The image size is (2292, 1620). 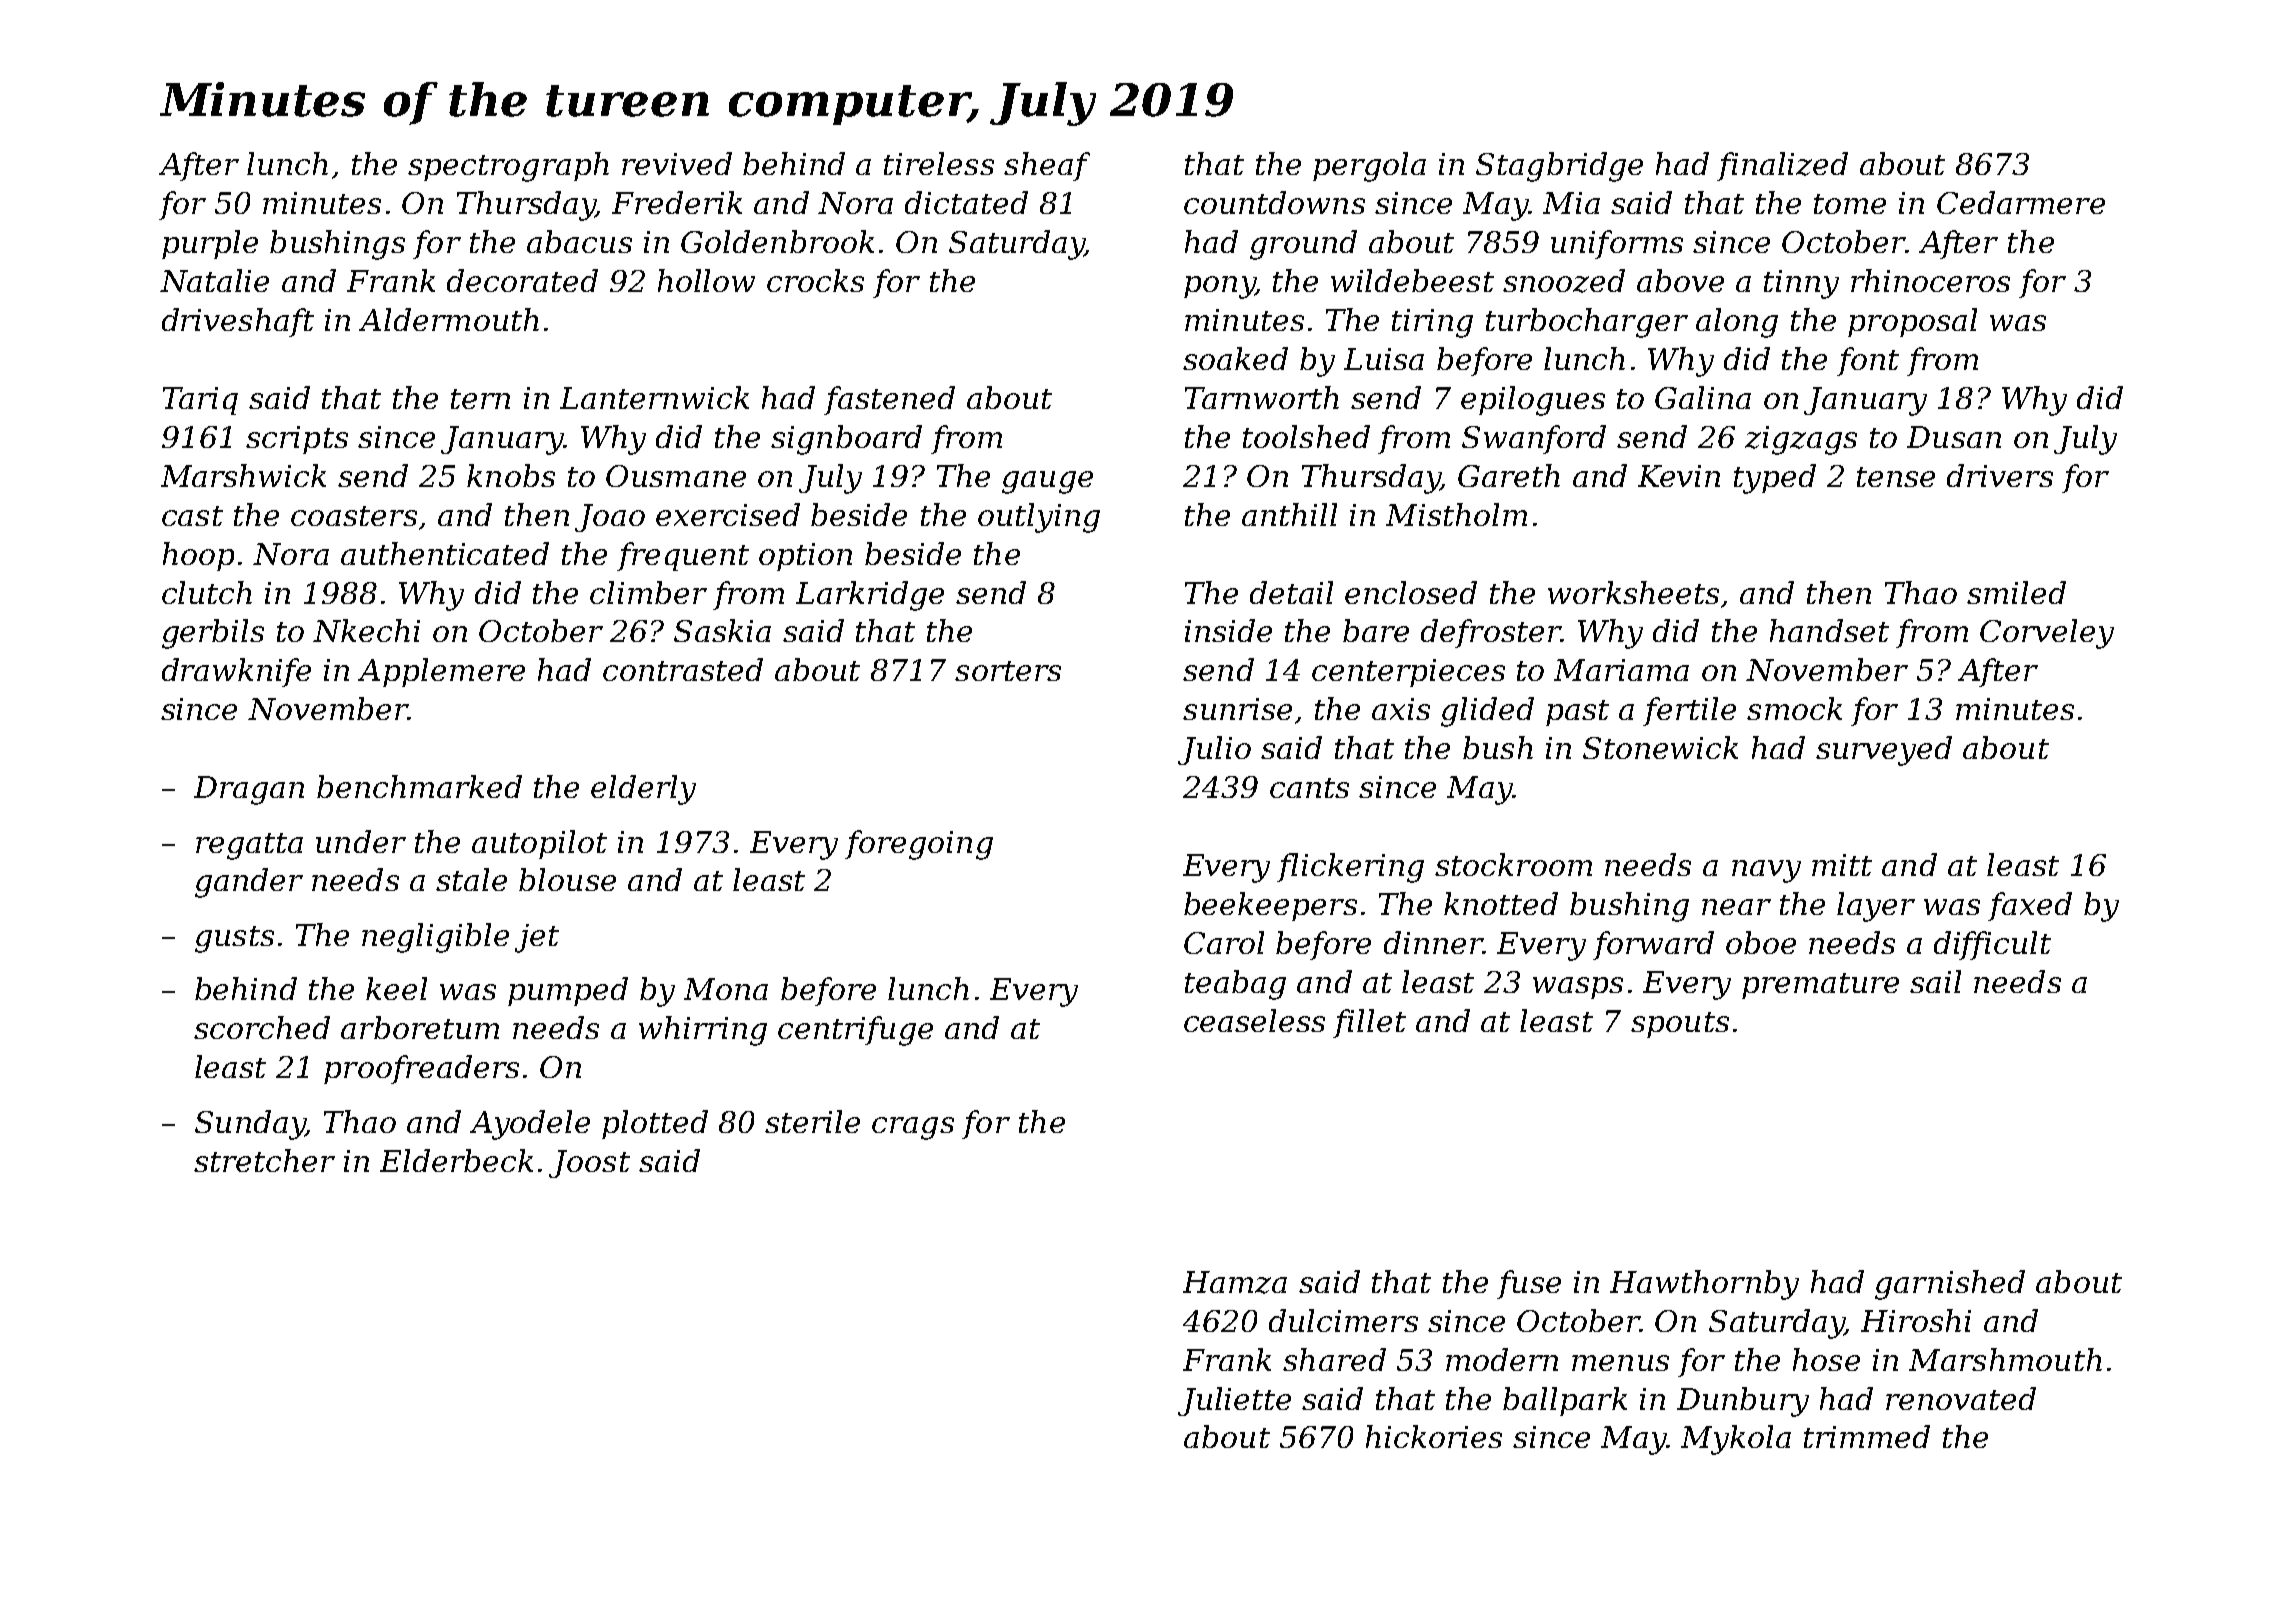 I want to click on crags, so click(x=913, y=1128).
